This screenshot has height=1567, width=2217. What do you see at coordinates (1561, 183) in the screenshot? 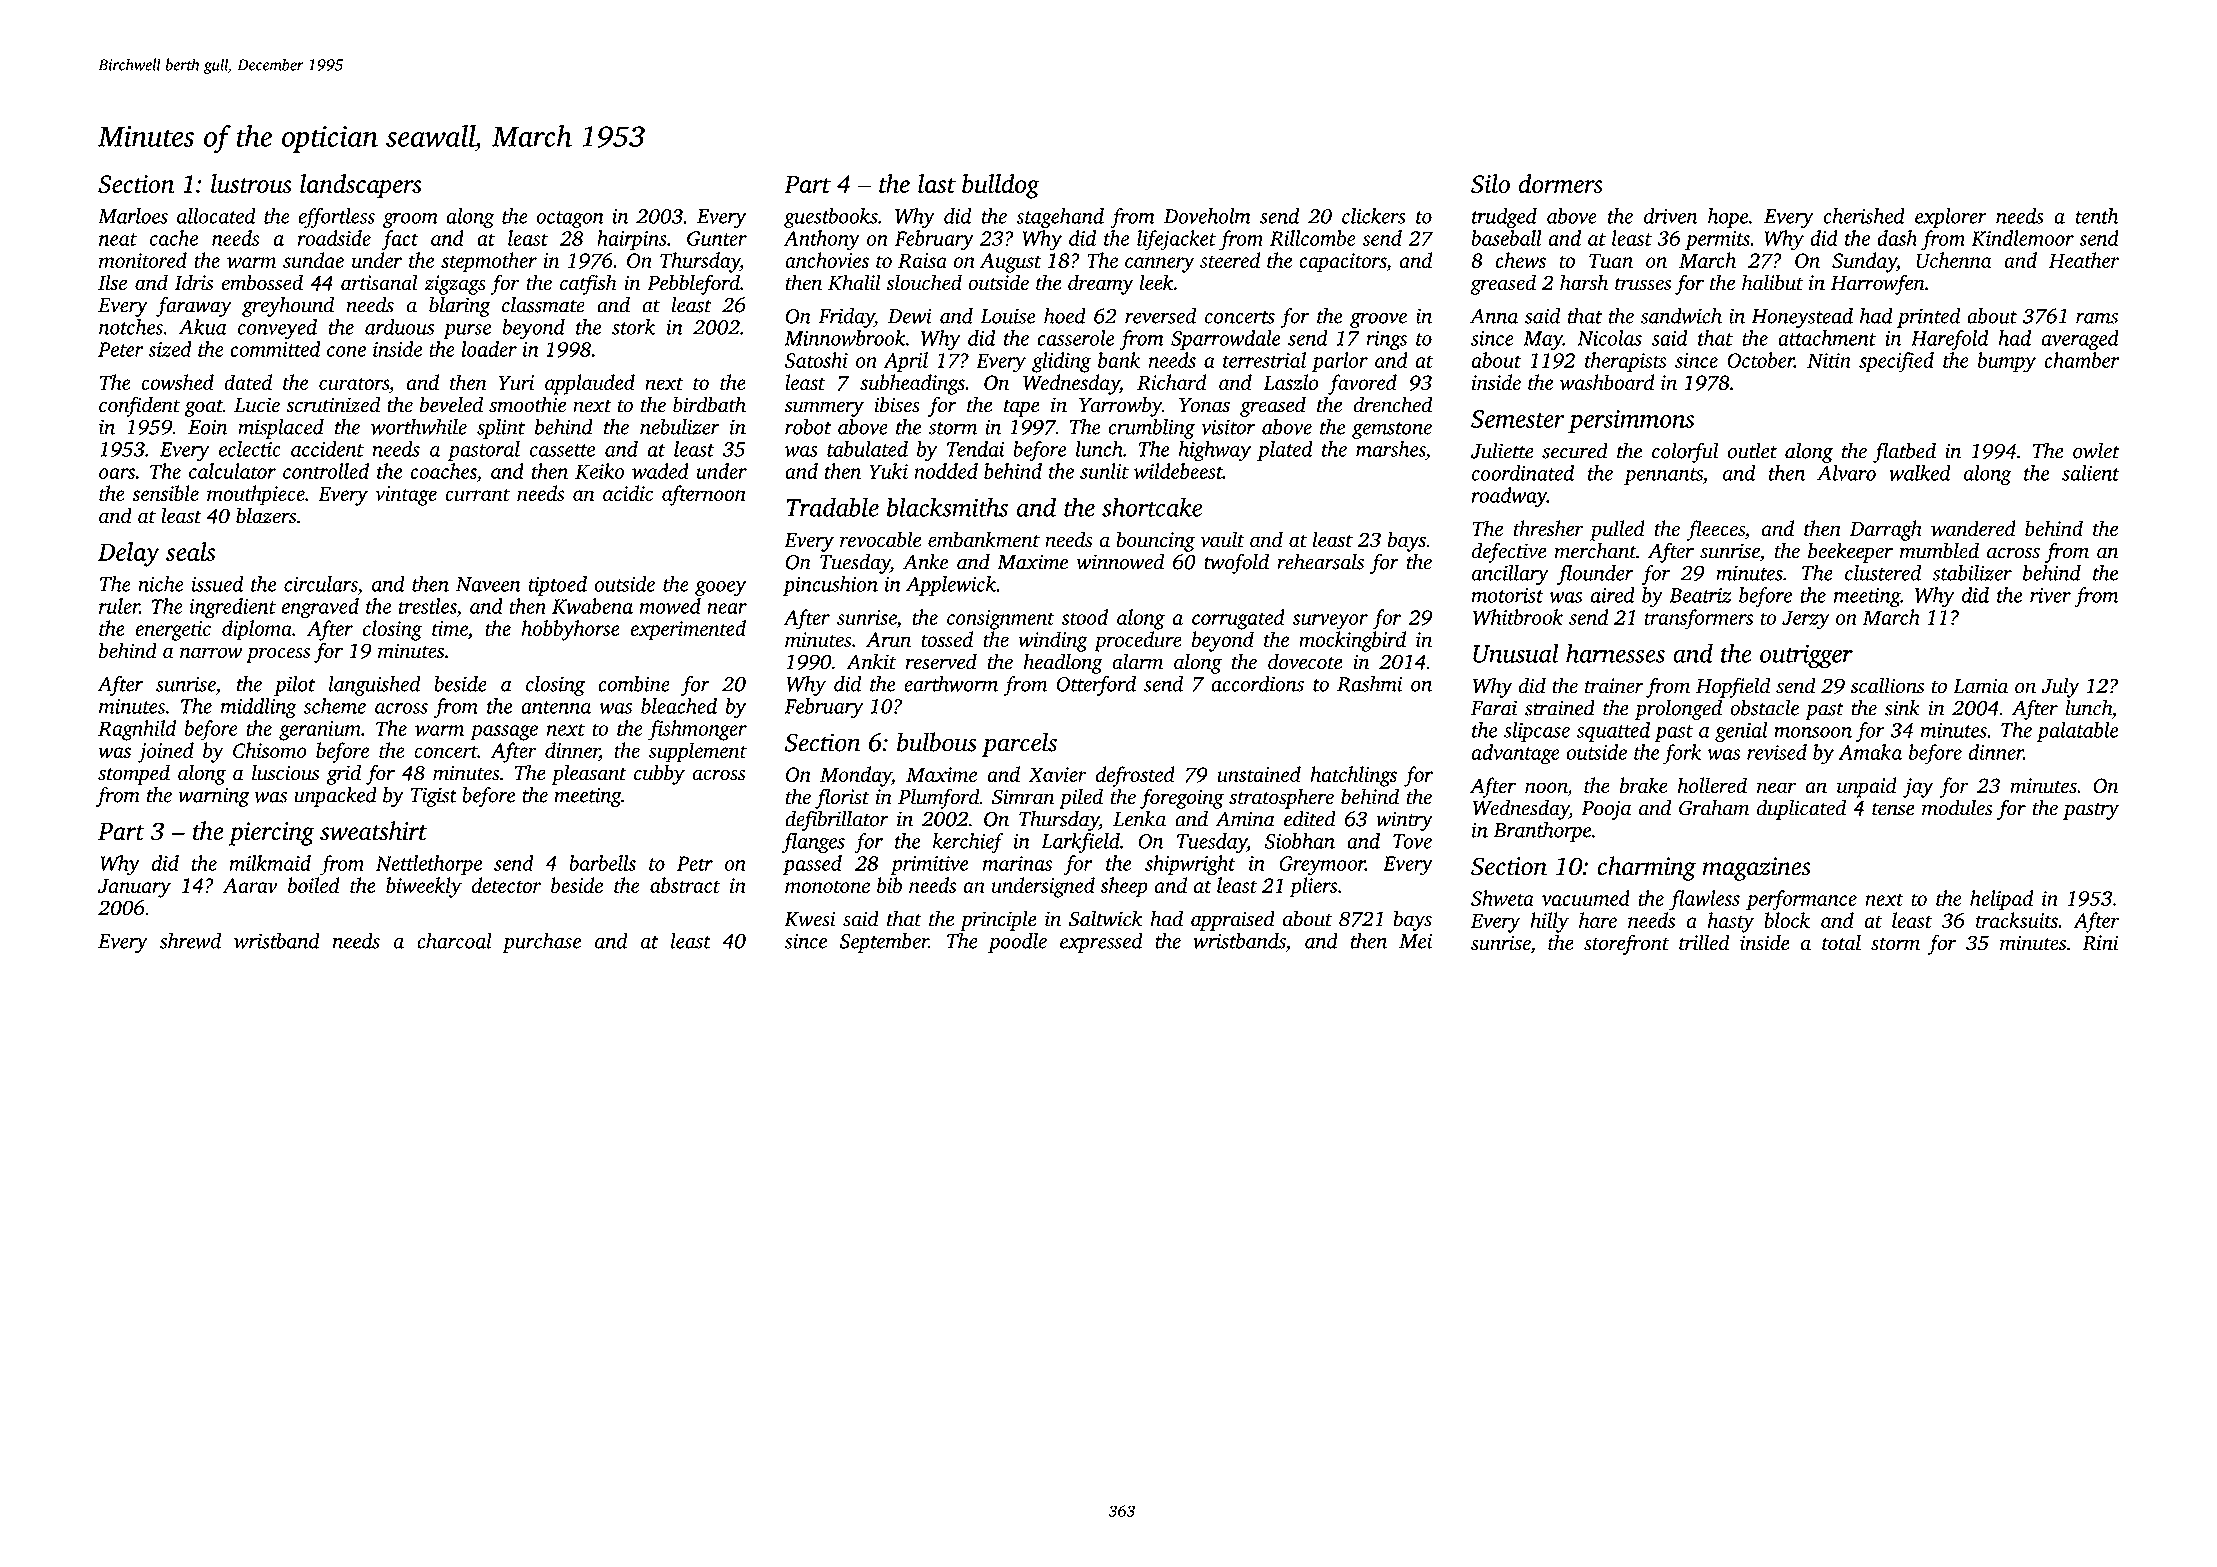
I see `dormers` at bounding box center [1561, 183].
